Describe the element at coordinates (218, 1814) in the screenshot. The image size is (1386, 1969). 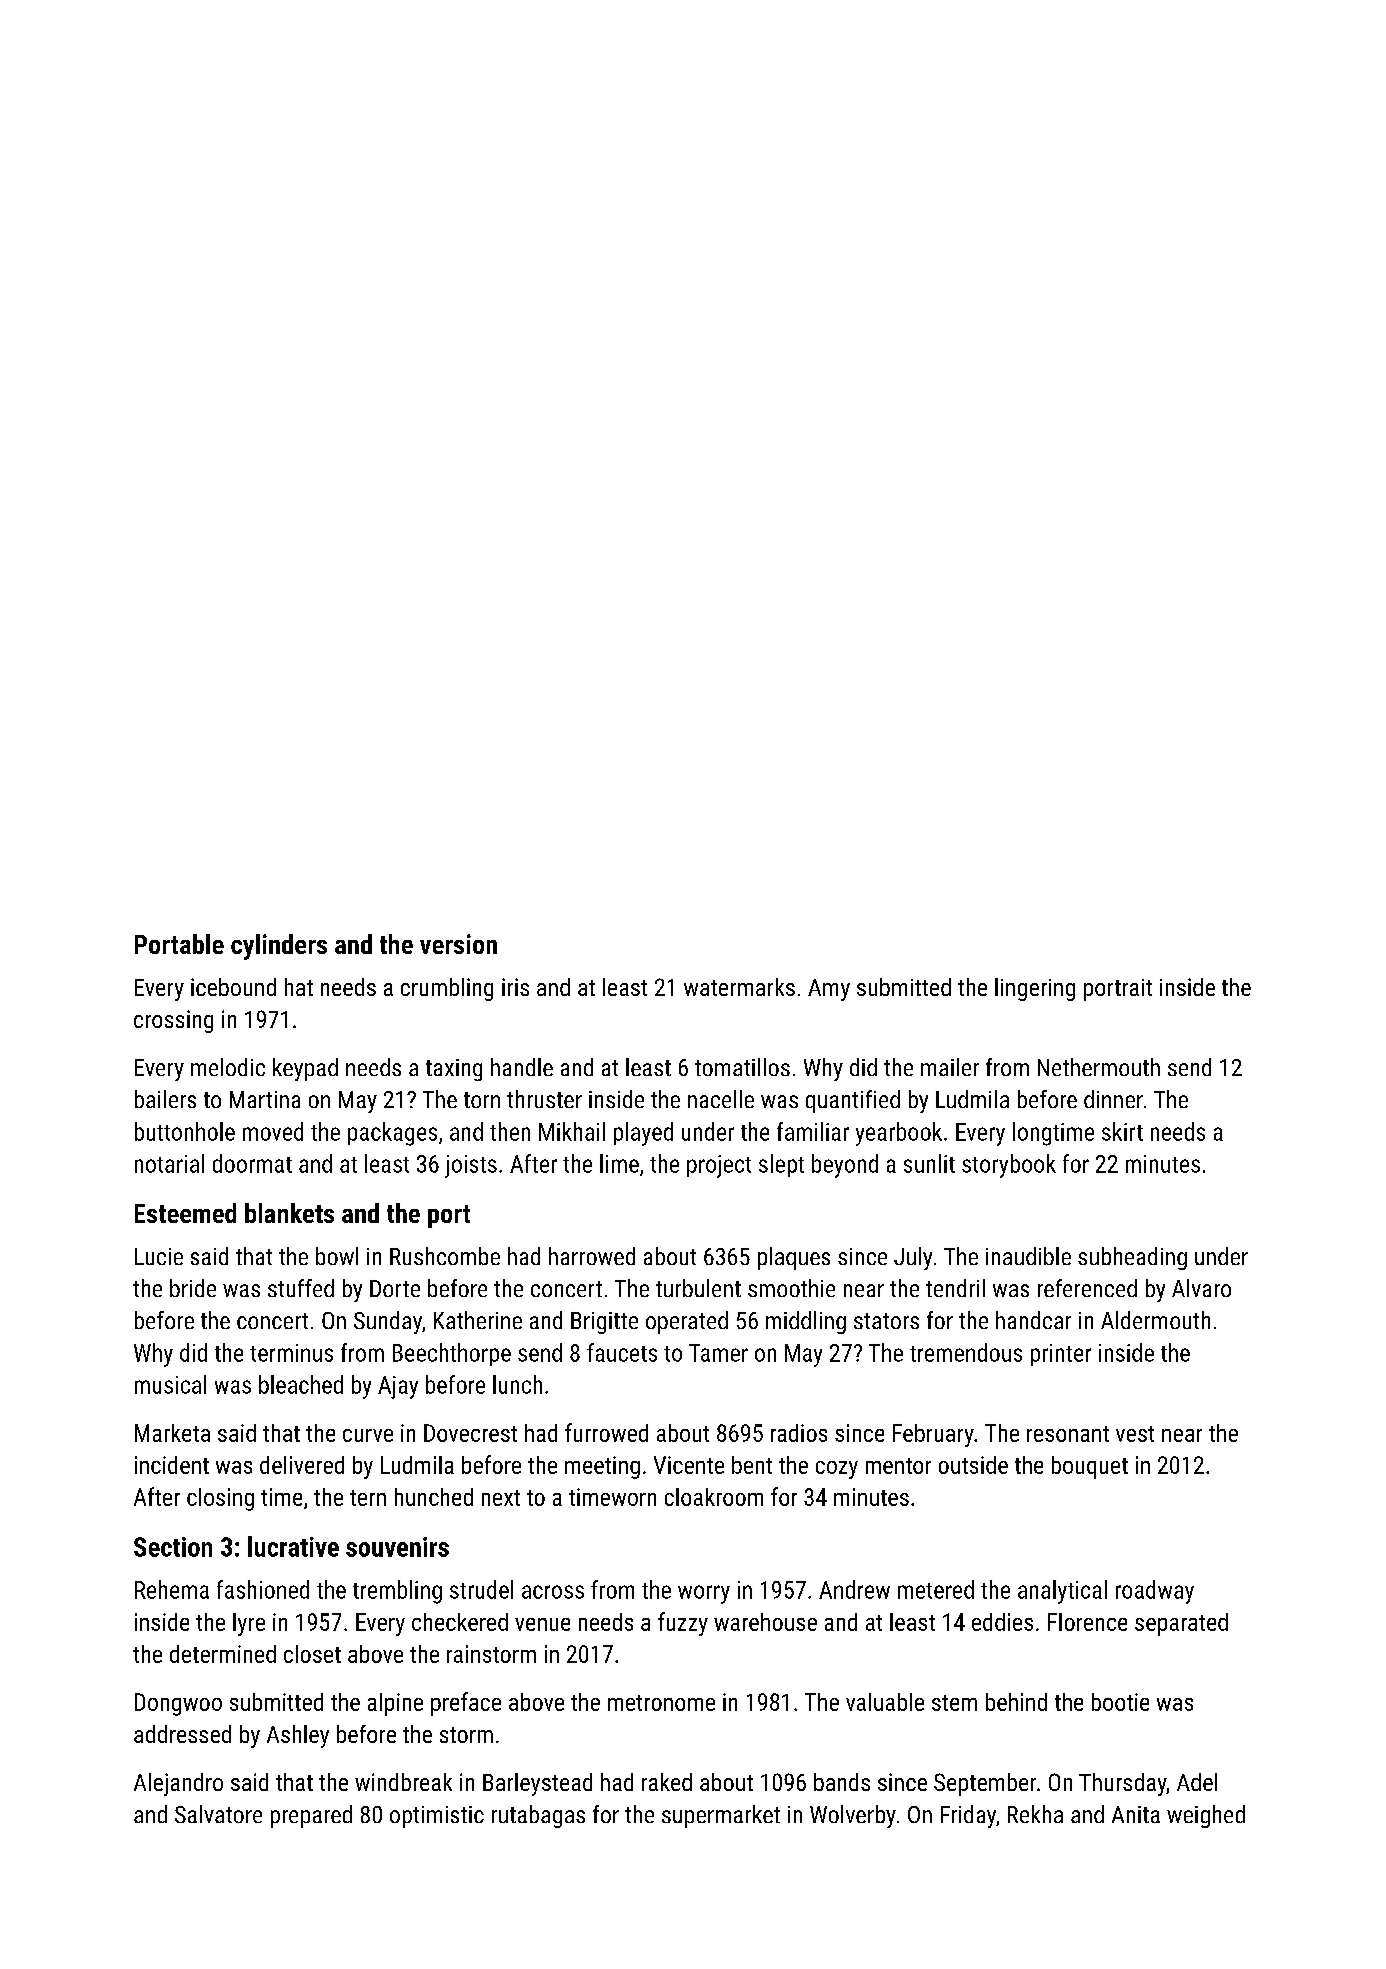
I see `Salvatore` at that location.
